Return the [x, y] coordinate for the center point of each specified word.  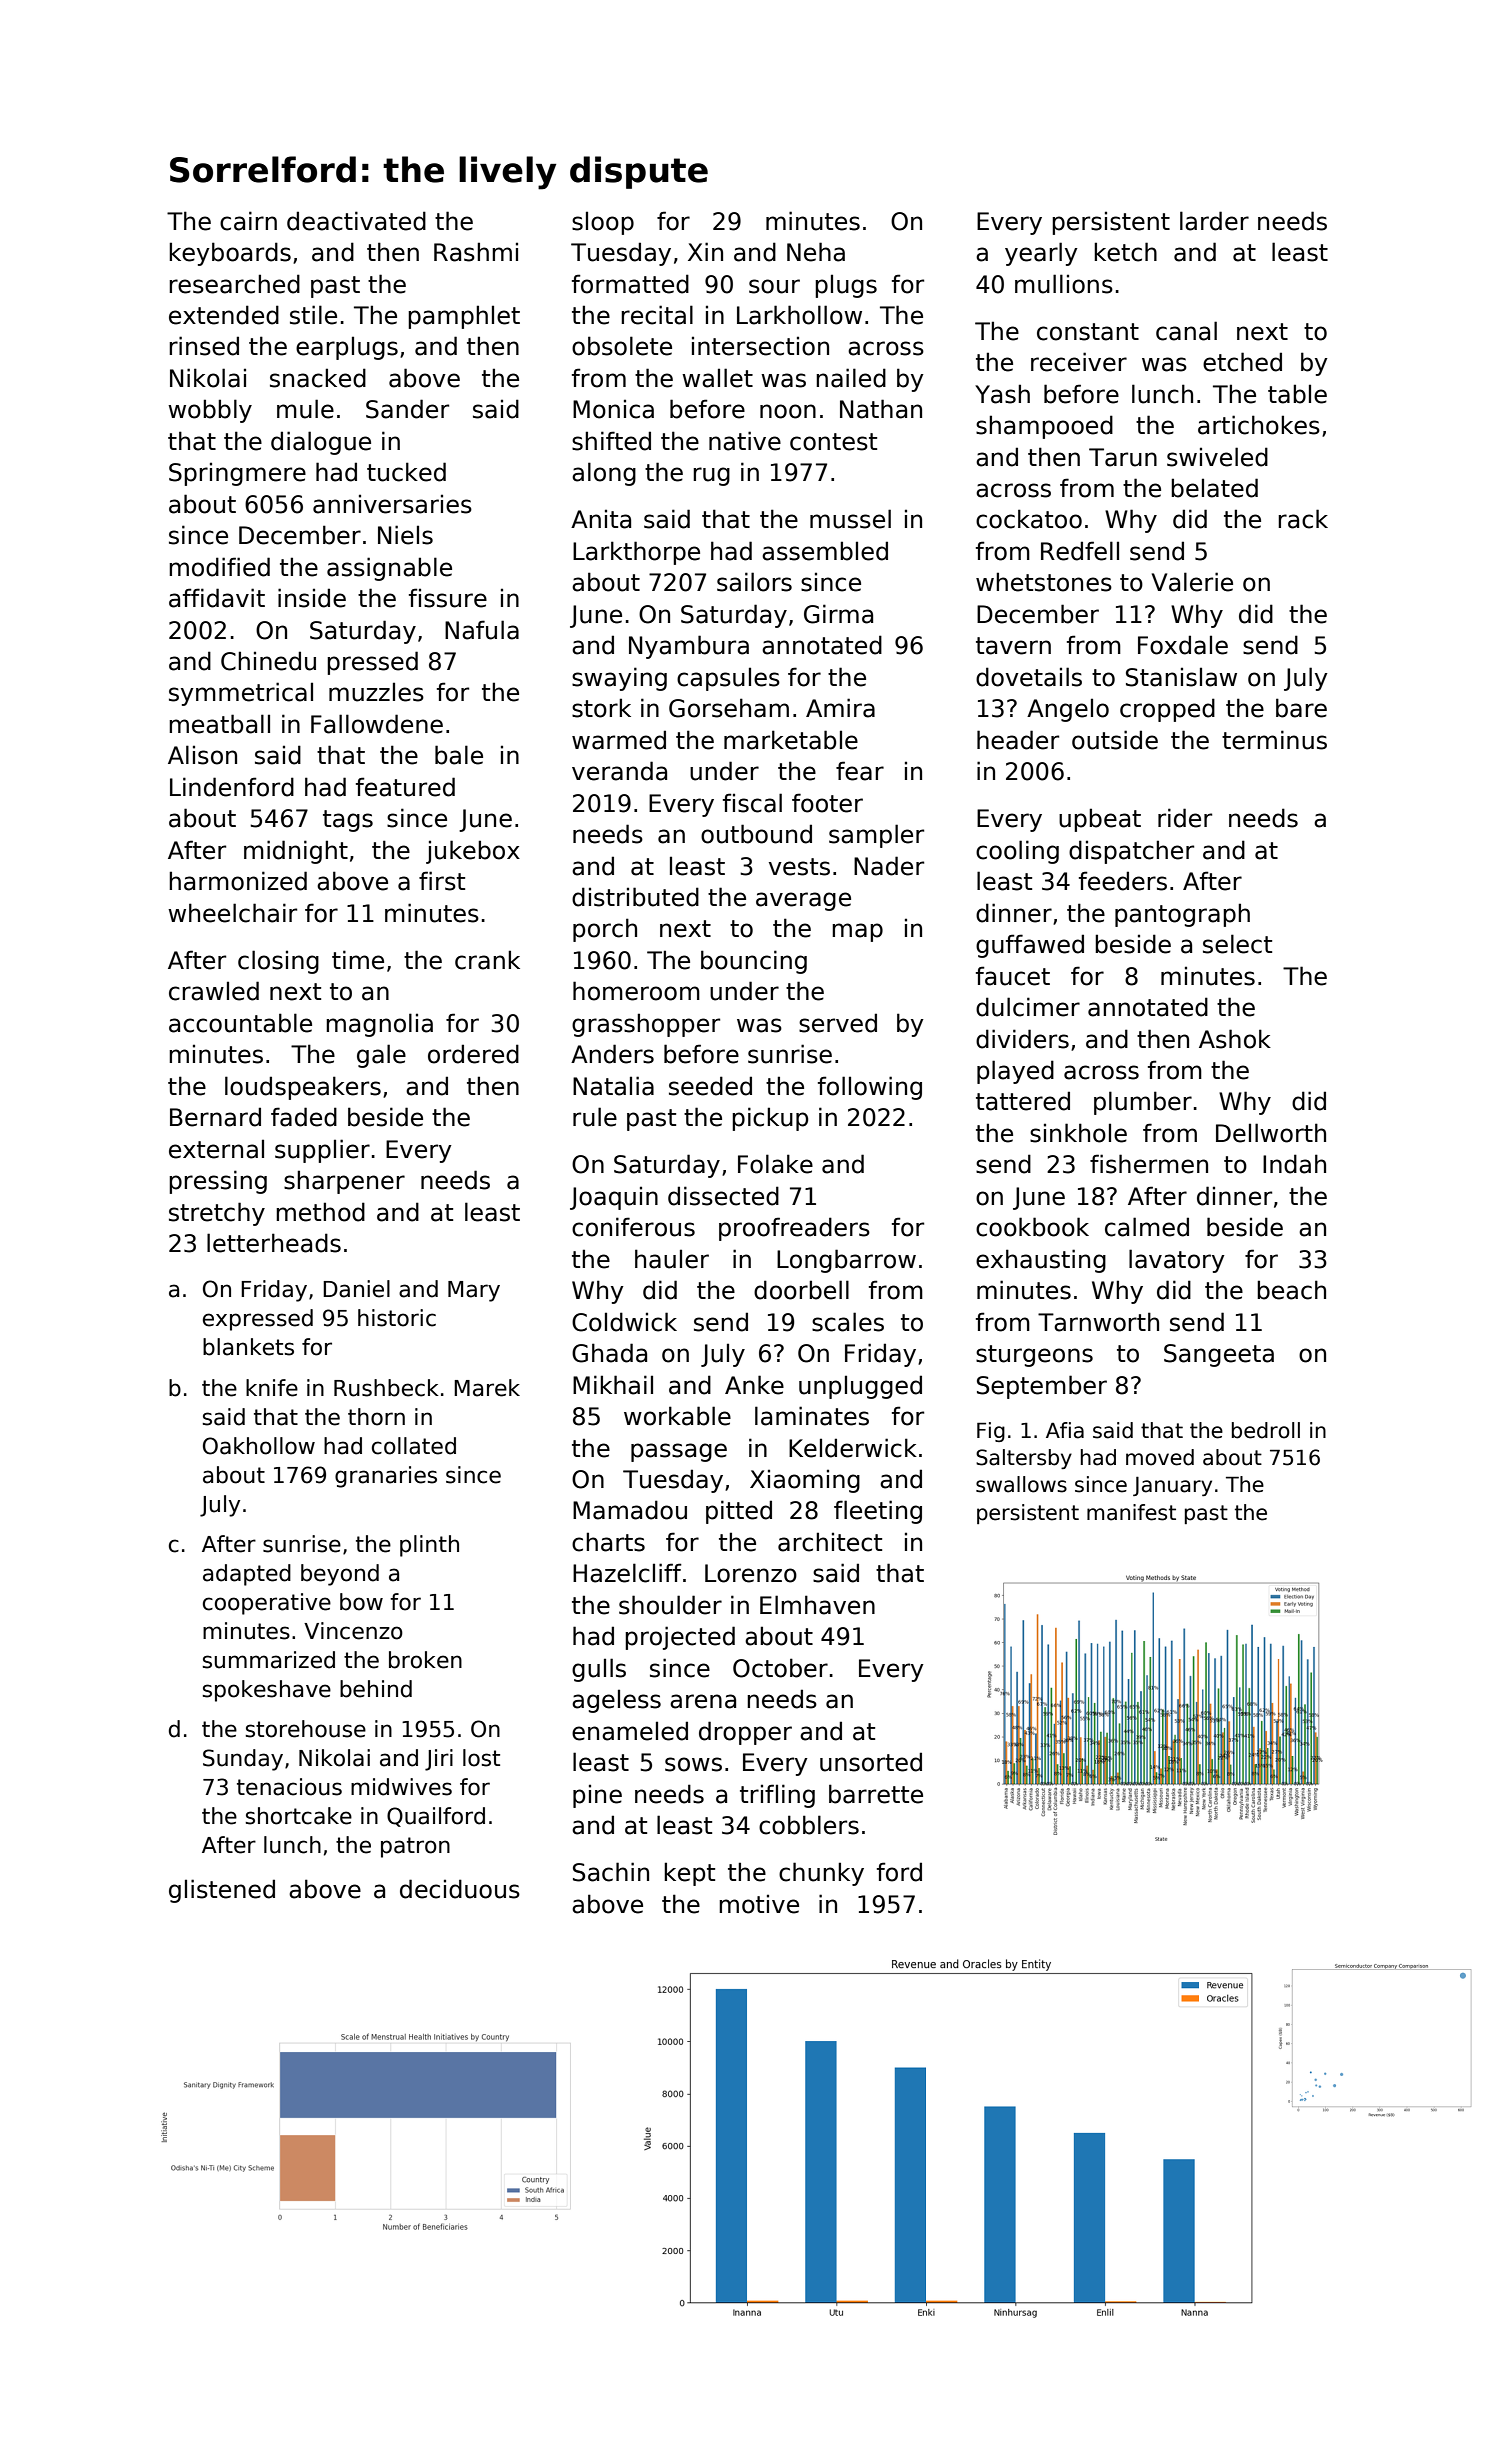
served [838, 1023]
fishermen [1149, 1164]
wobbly [210, 411]
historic [397, 1318]
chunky [821, 1874]
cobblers [809, 1825]
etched [1242, 362]
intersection [760, 346]
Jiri [439, 1760]
